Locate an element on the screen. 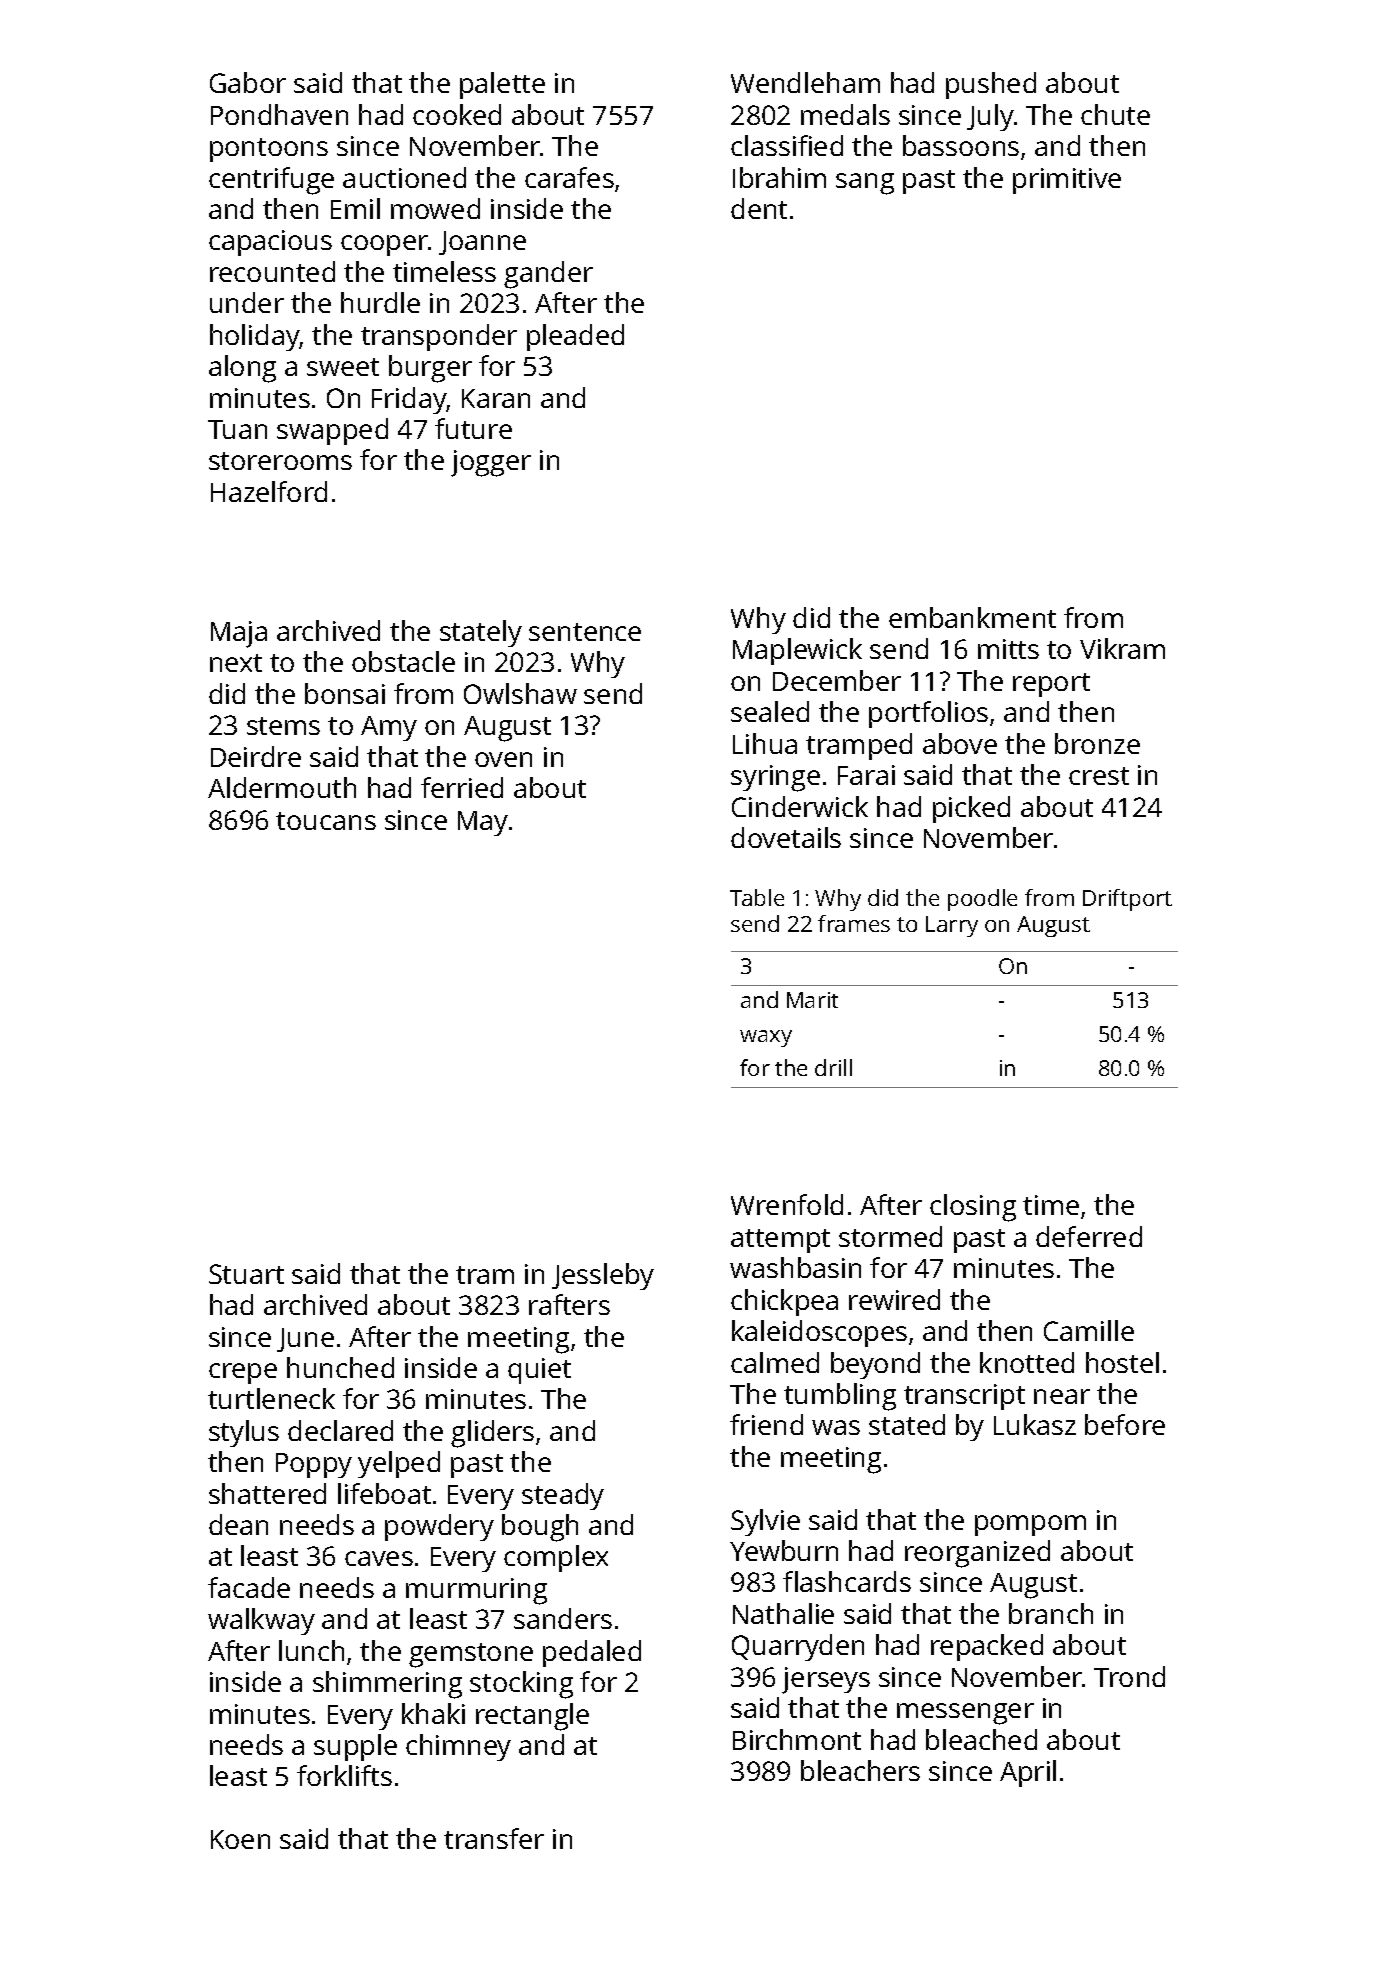 The height and width of the screenshot is (1969, 1386). Stuart is located at coordinates (246, 1274).
